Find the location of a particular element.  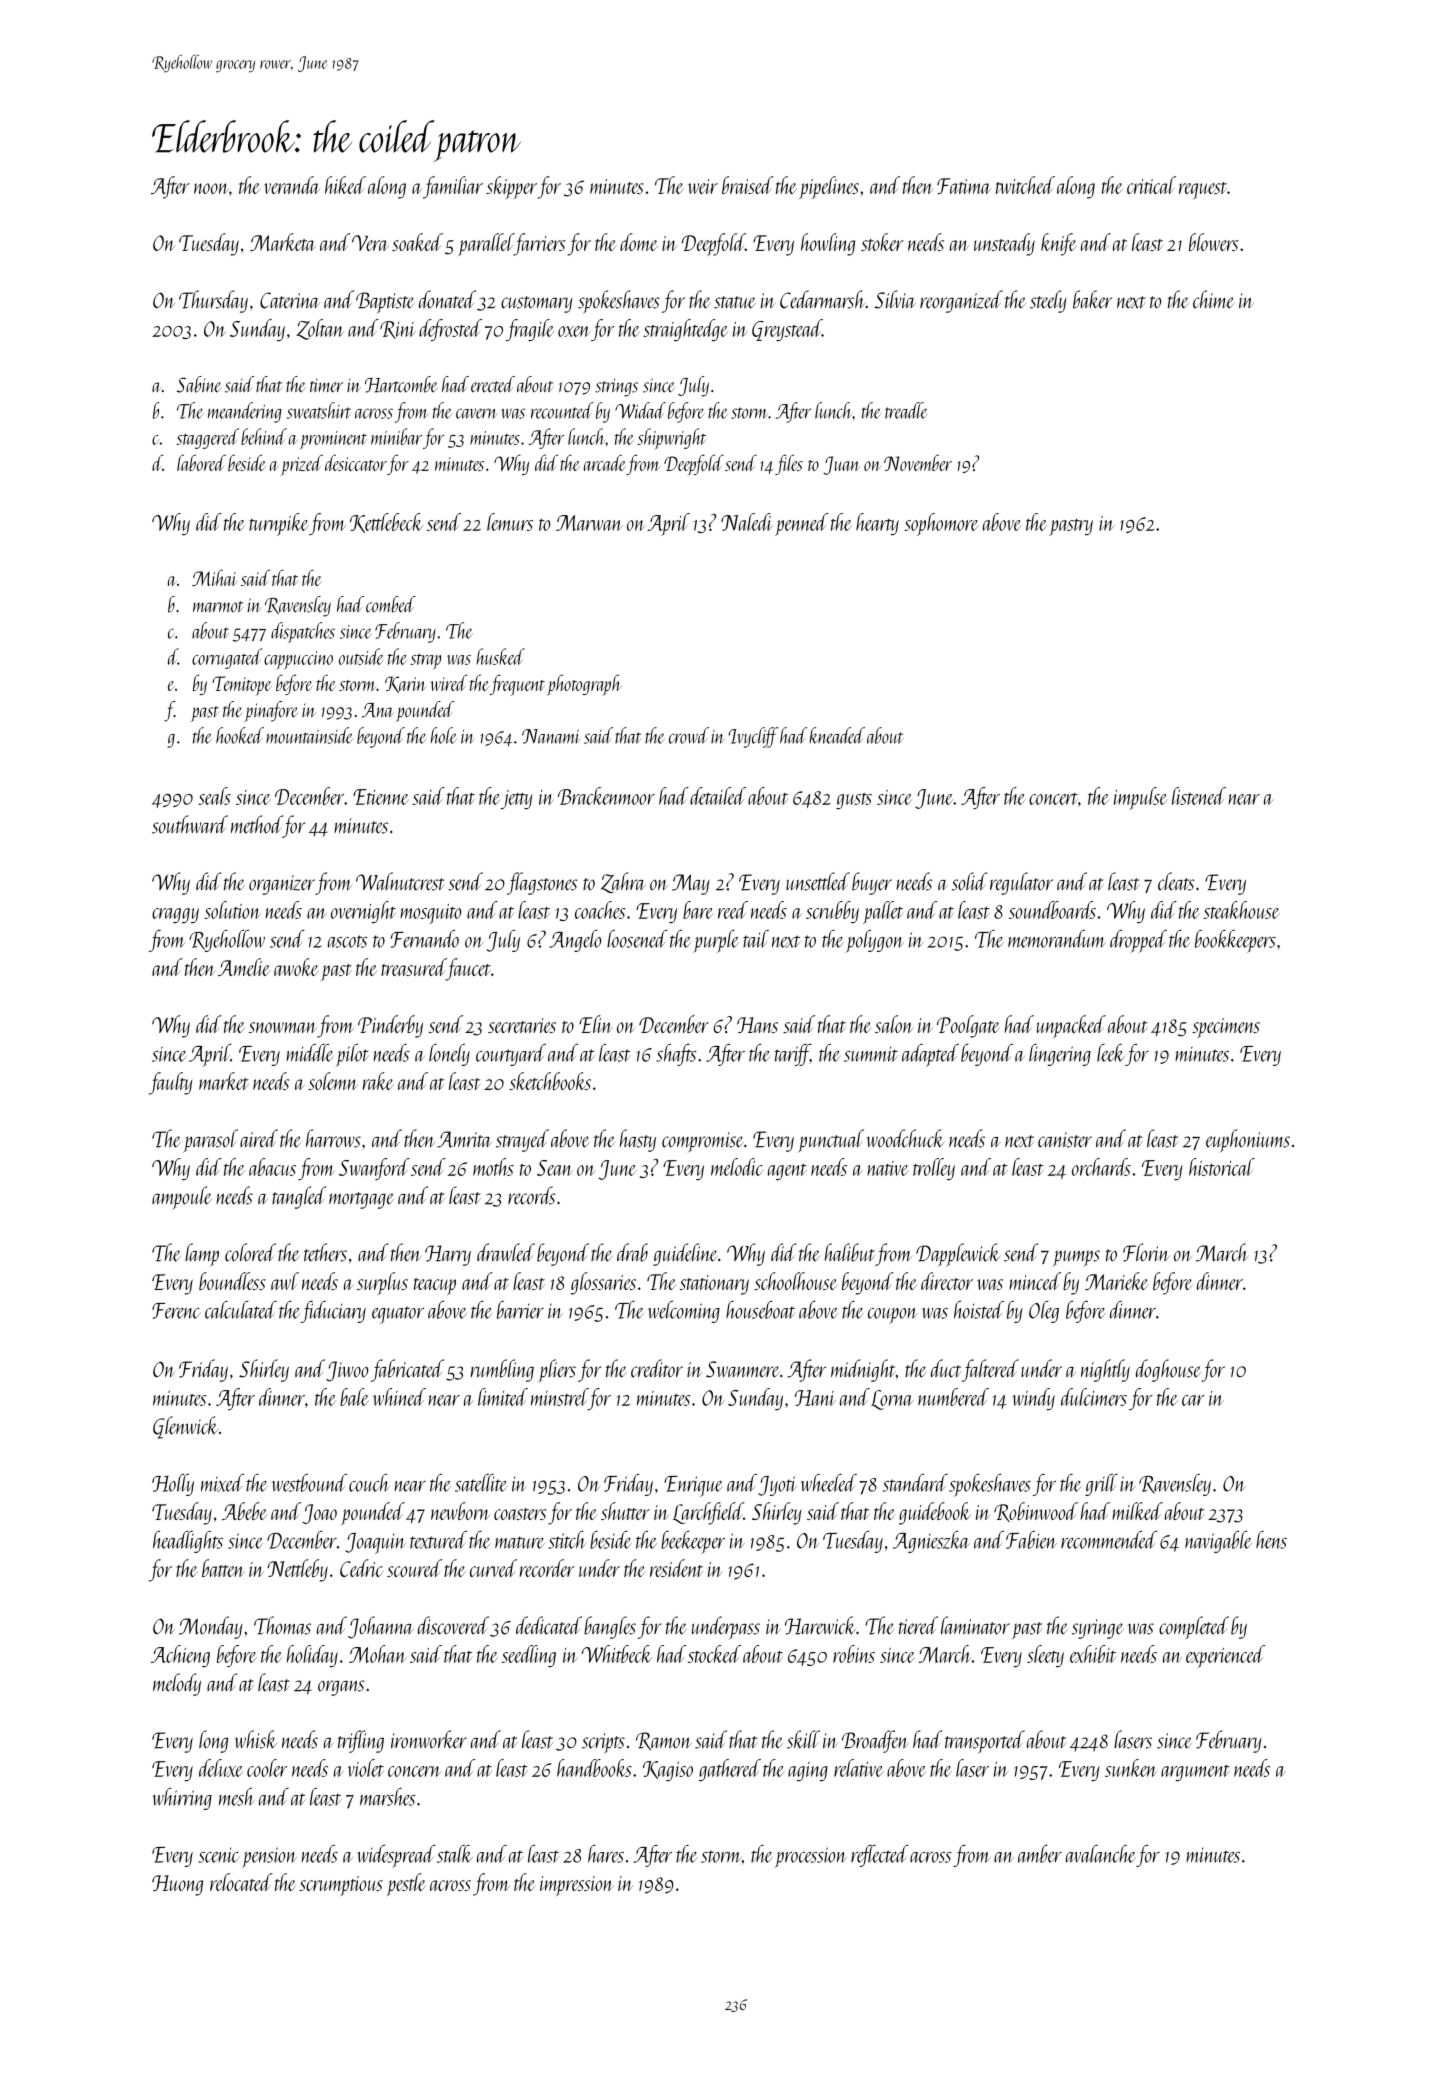

corrugated is located at coordinates (227, 658).
